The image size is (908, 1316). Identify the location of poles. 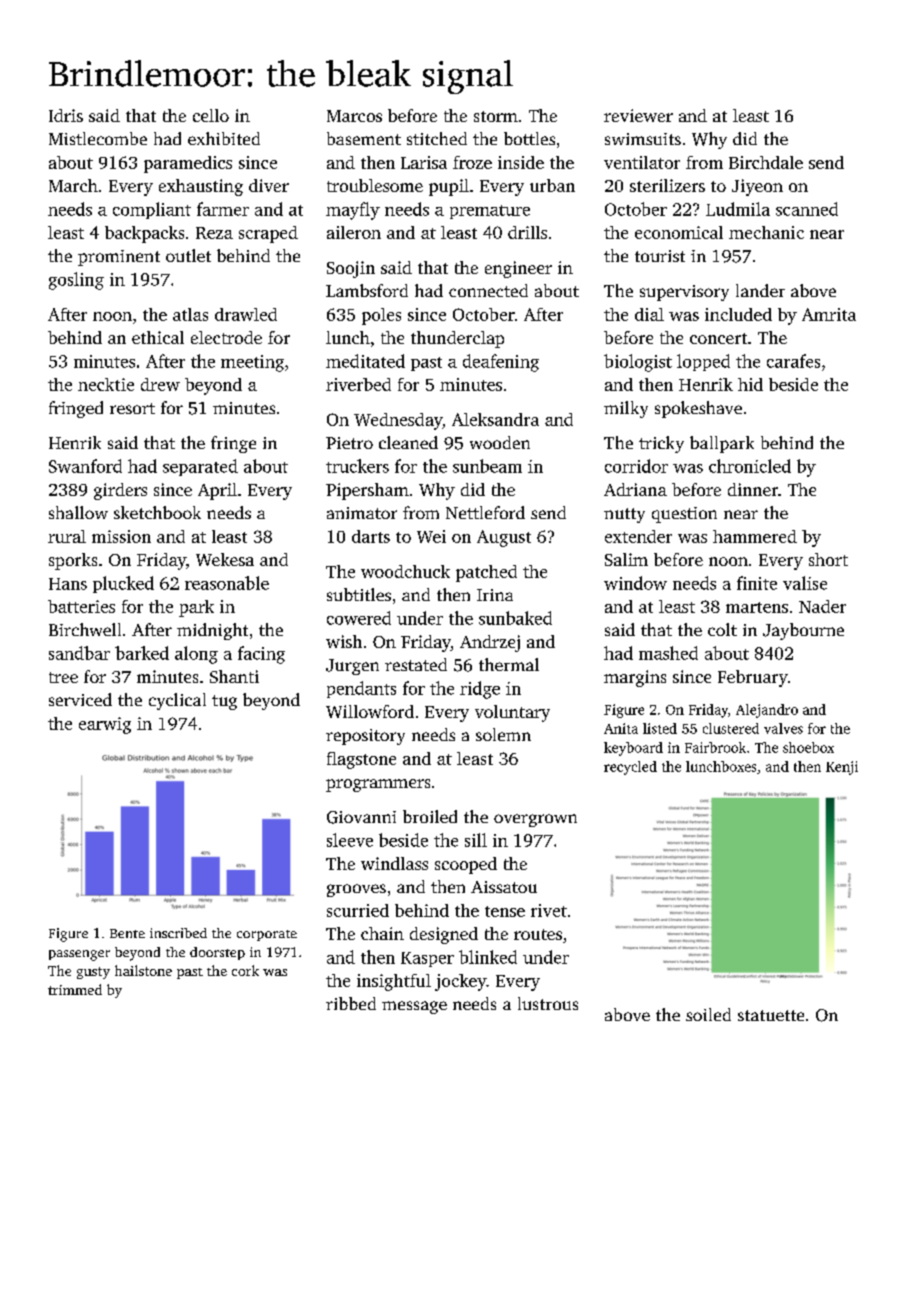
(381, 316).
